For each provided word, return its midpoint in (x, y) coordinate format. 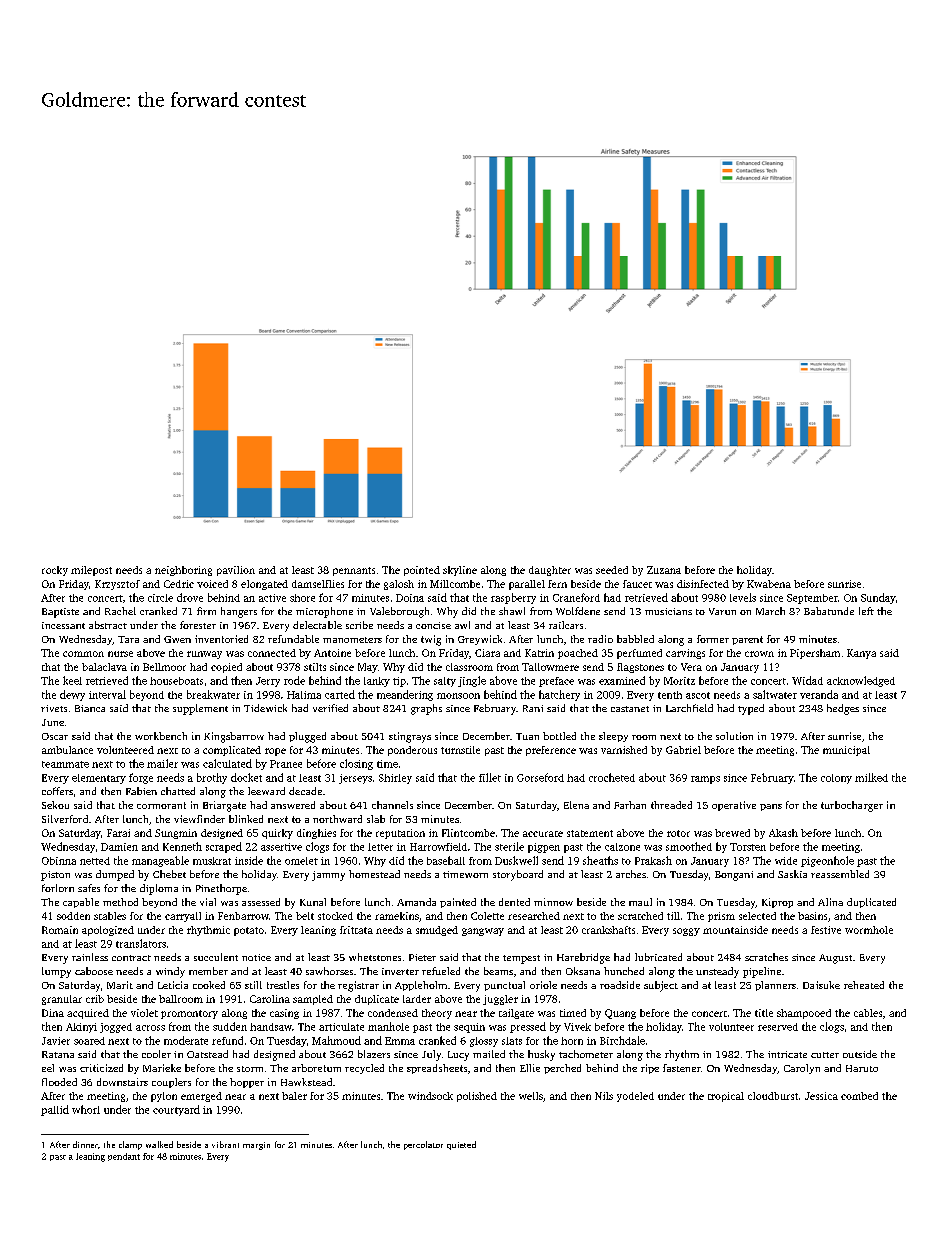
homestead (374, 874)
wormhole (869, 930)
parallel (527, 585)
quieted (461, 1145)
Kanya (861, 654)
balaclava (104, 667)
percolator (423, 1145)
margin (256, 1146)
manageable (160, 861)
